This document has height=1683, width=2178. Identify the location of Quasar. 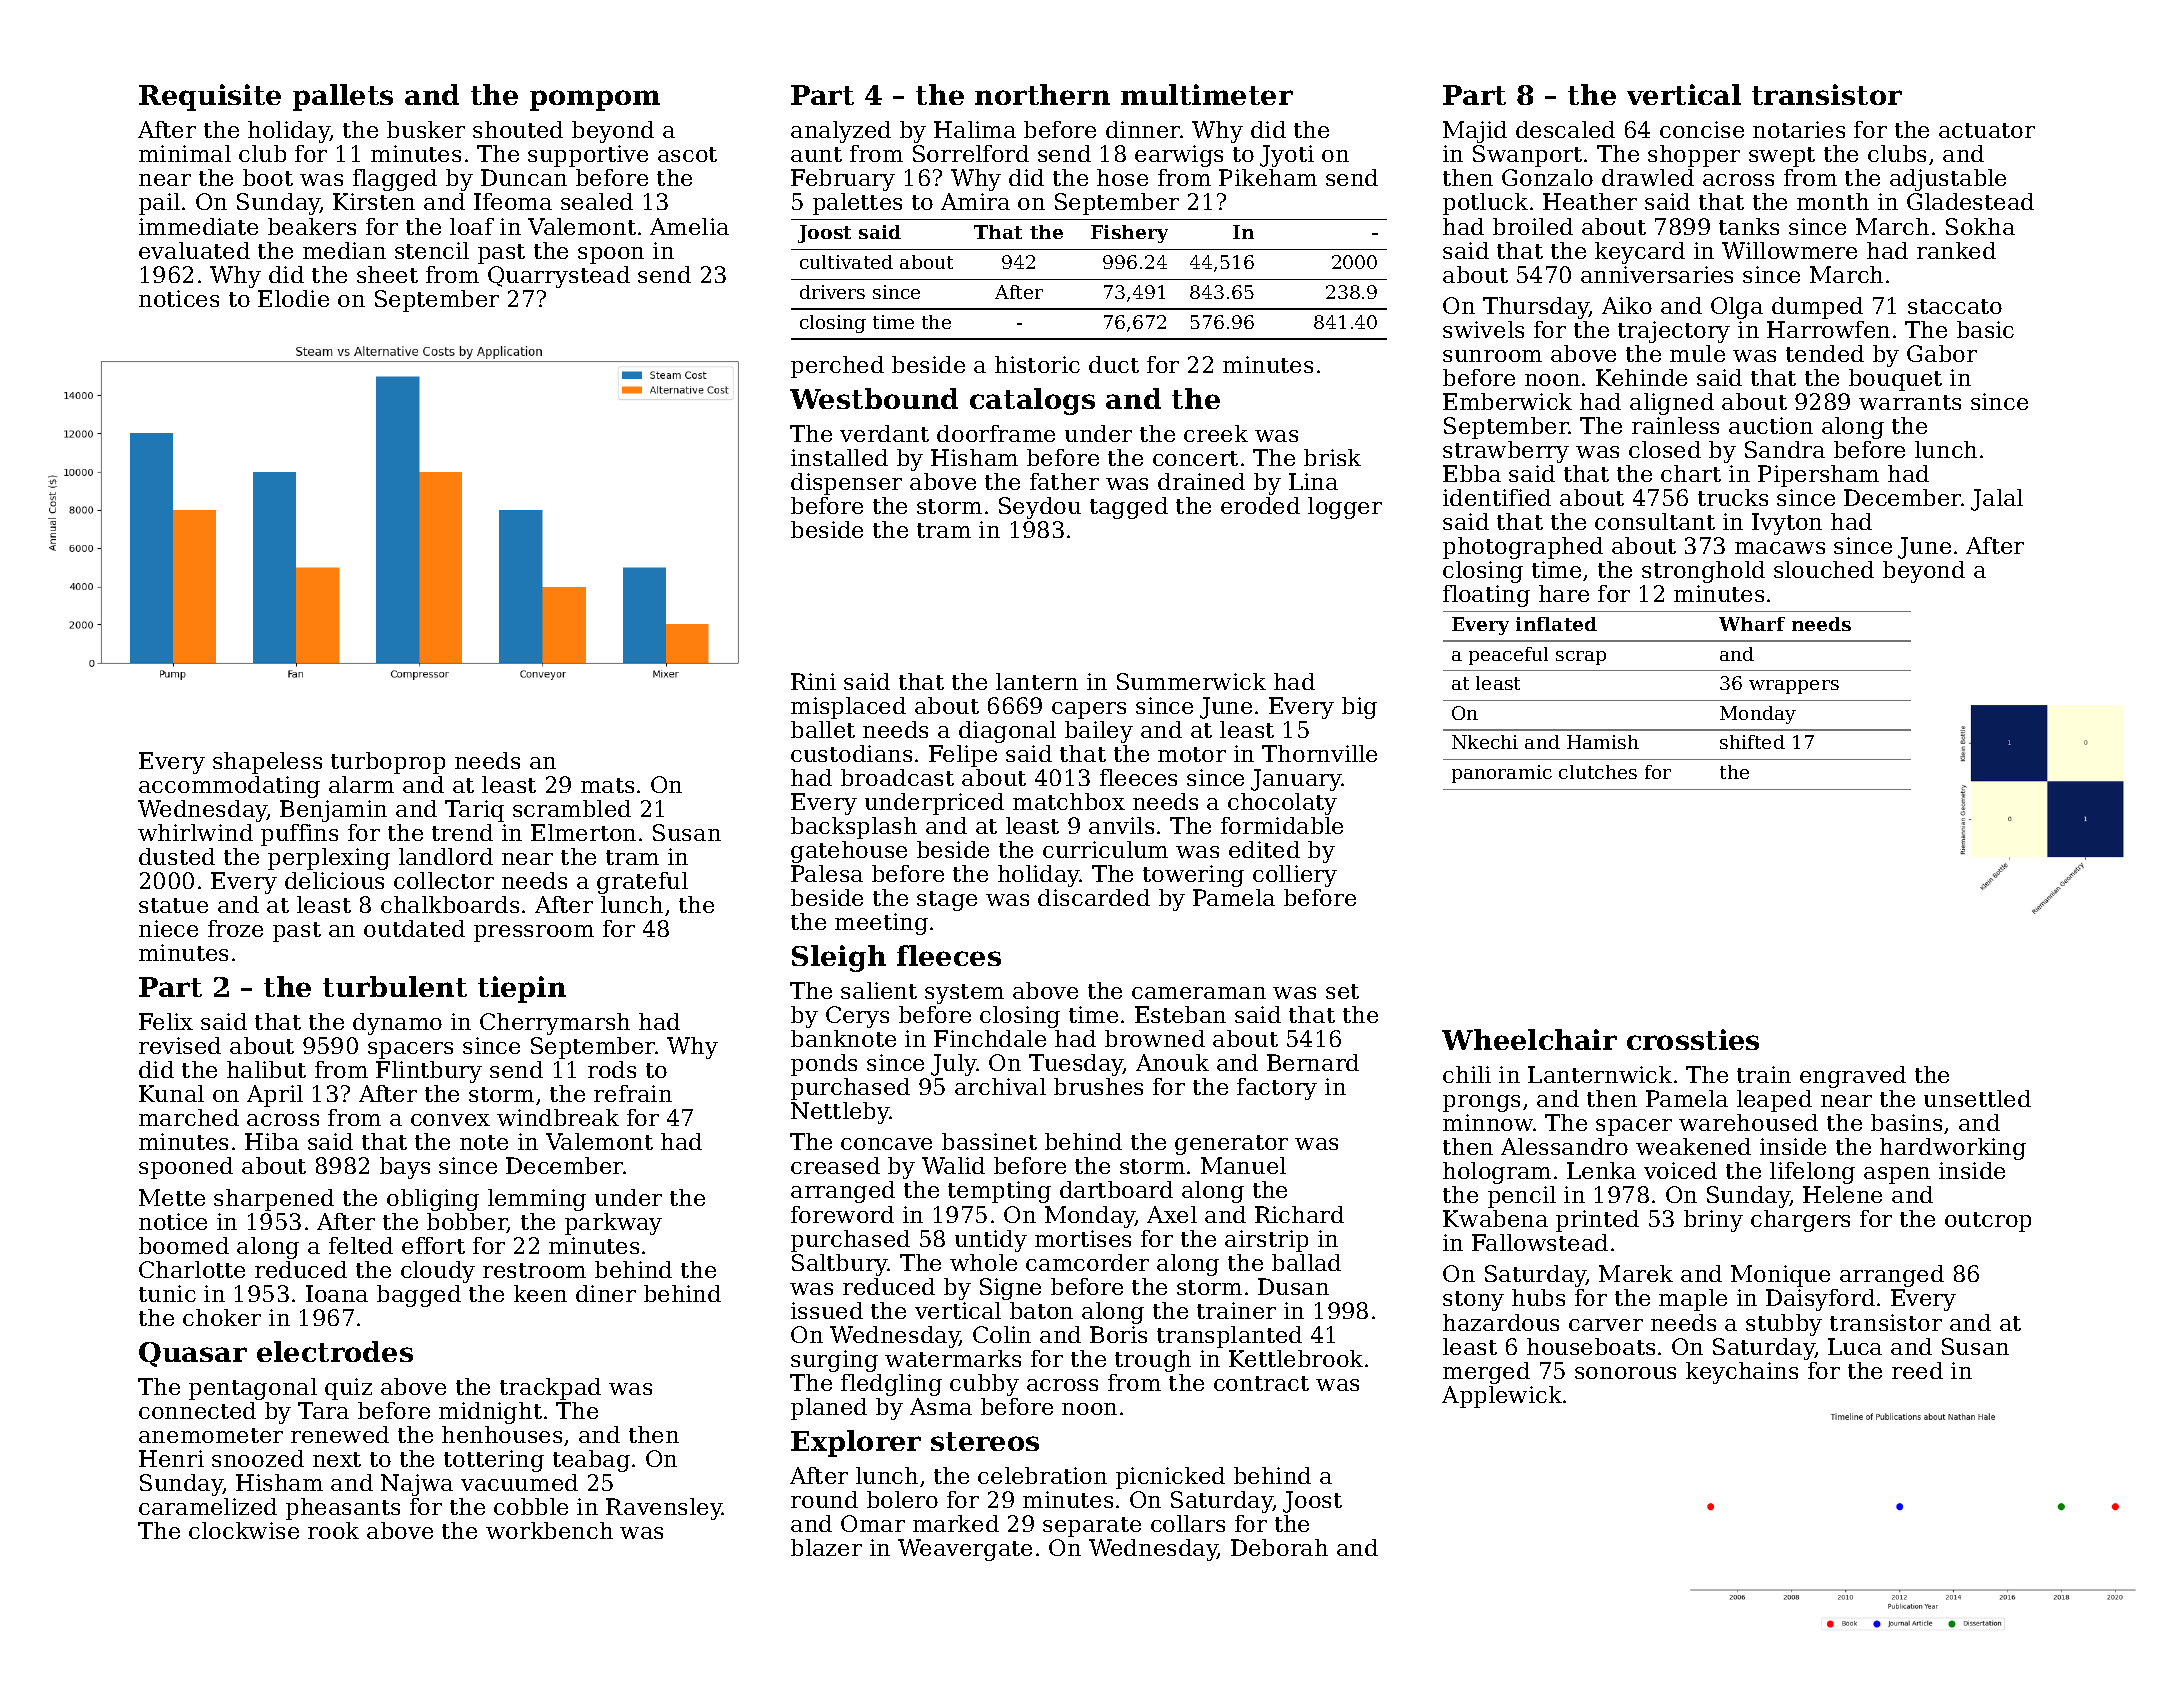
(193, 1354).
